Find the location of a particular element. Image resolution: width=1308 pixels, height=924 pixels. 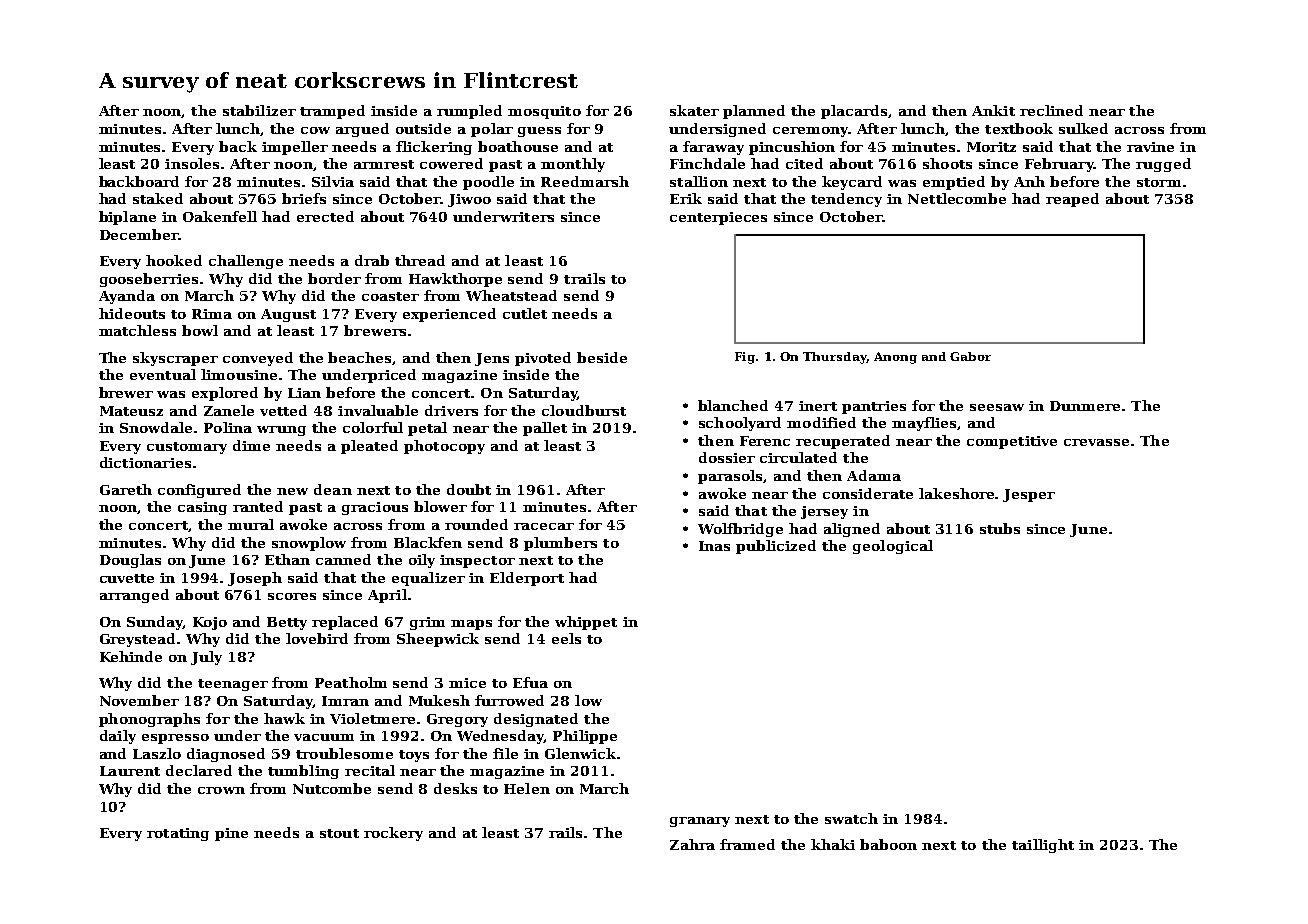

Philippe is located at coordinates (585, 737).
